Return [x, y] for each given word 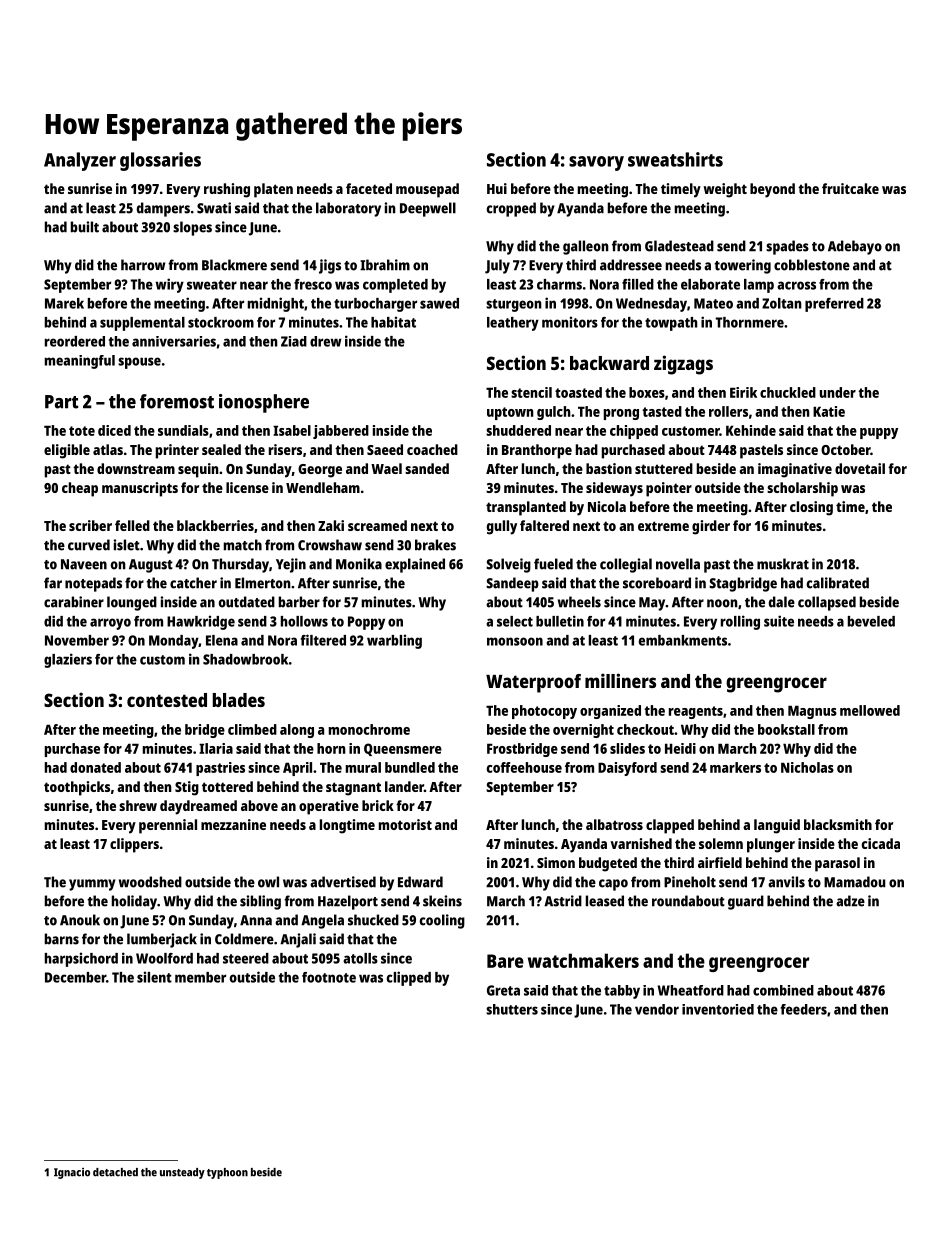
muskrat [783, 564]
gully [502, 527]
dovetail [860, 468]
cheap [80, 489]
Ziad [294, 341]
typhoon [227, 1173]
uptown [510, 413]
